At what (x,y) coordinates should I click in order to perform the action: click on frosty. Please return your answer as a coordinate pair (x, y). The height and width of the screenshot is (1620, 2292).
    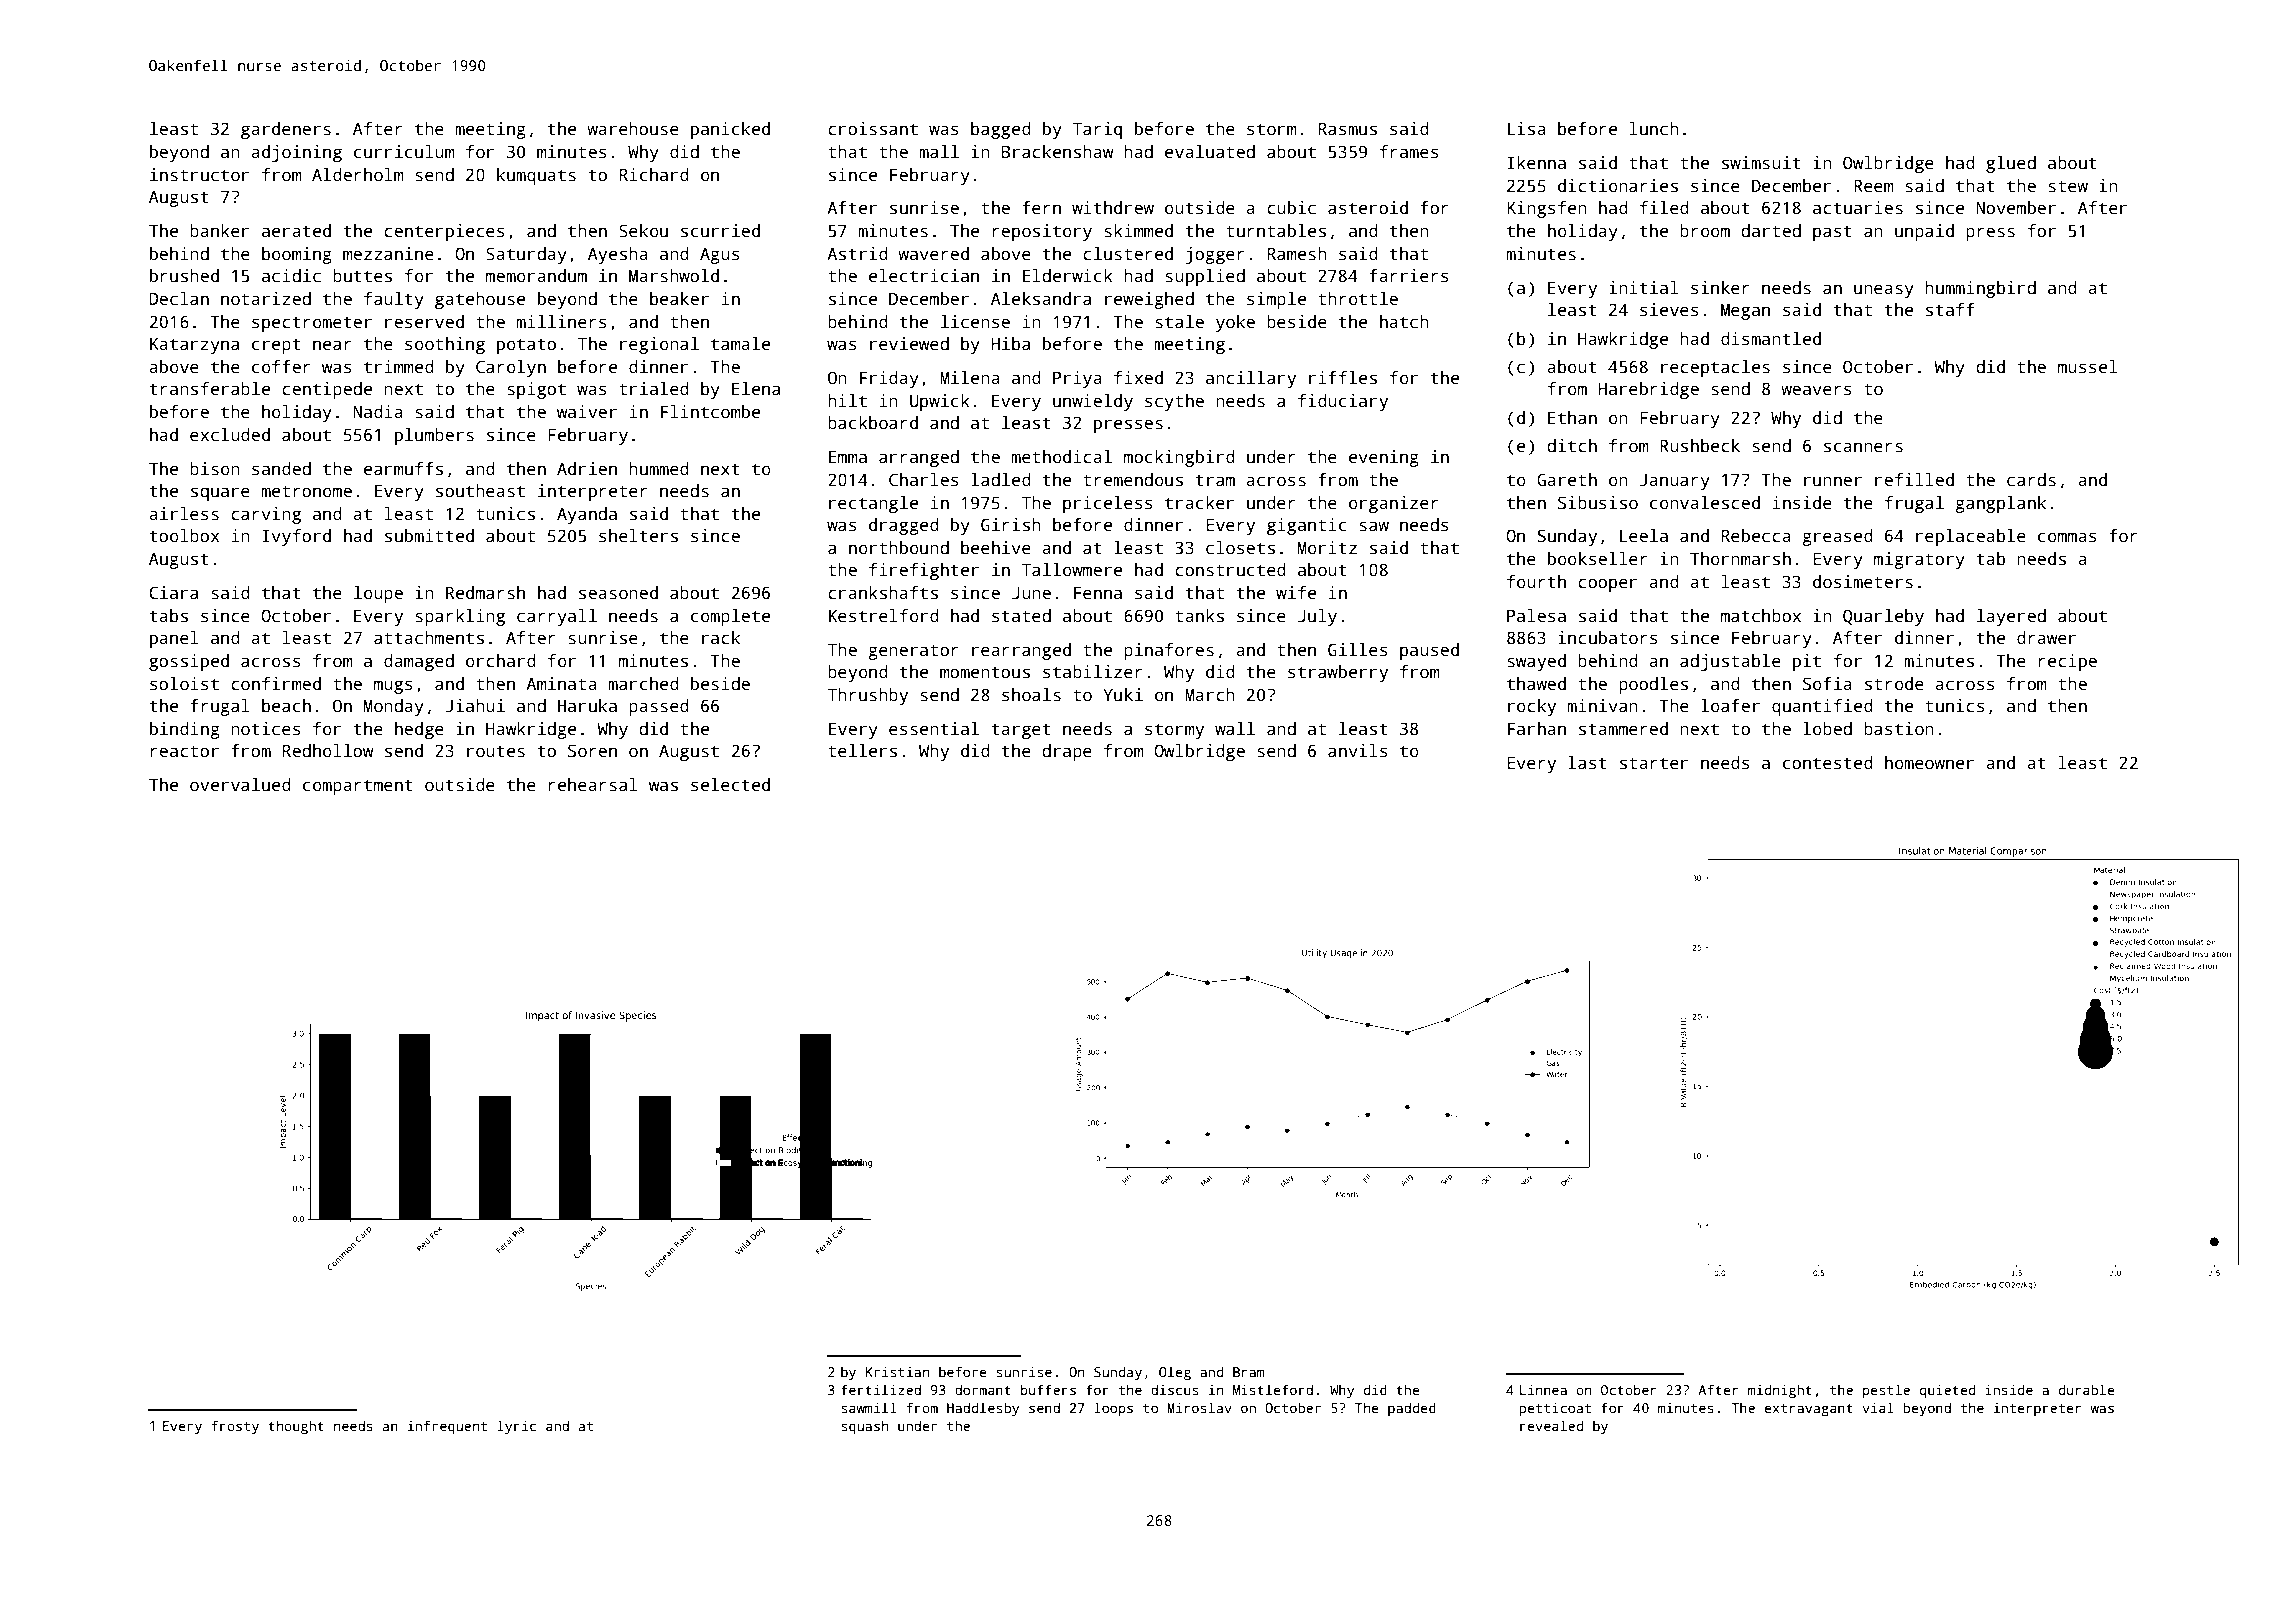
    Looking at the image, I should click on (235, 1427).
